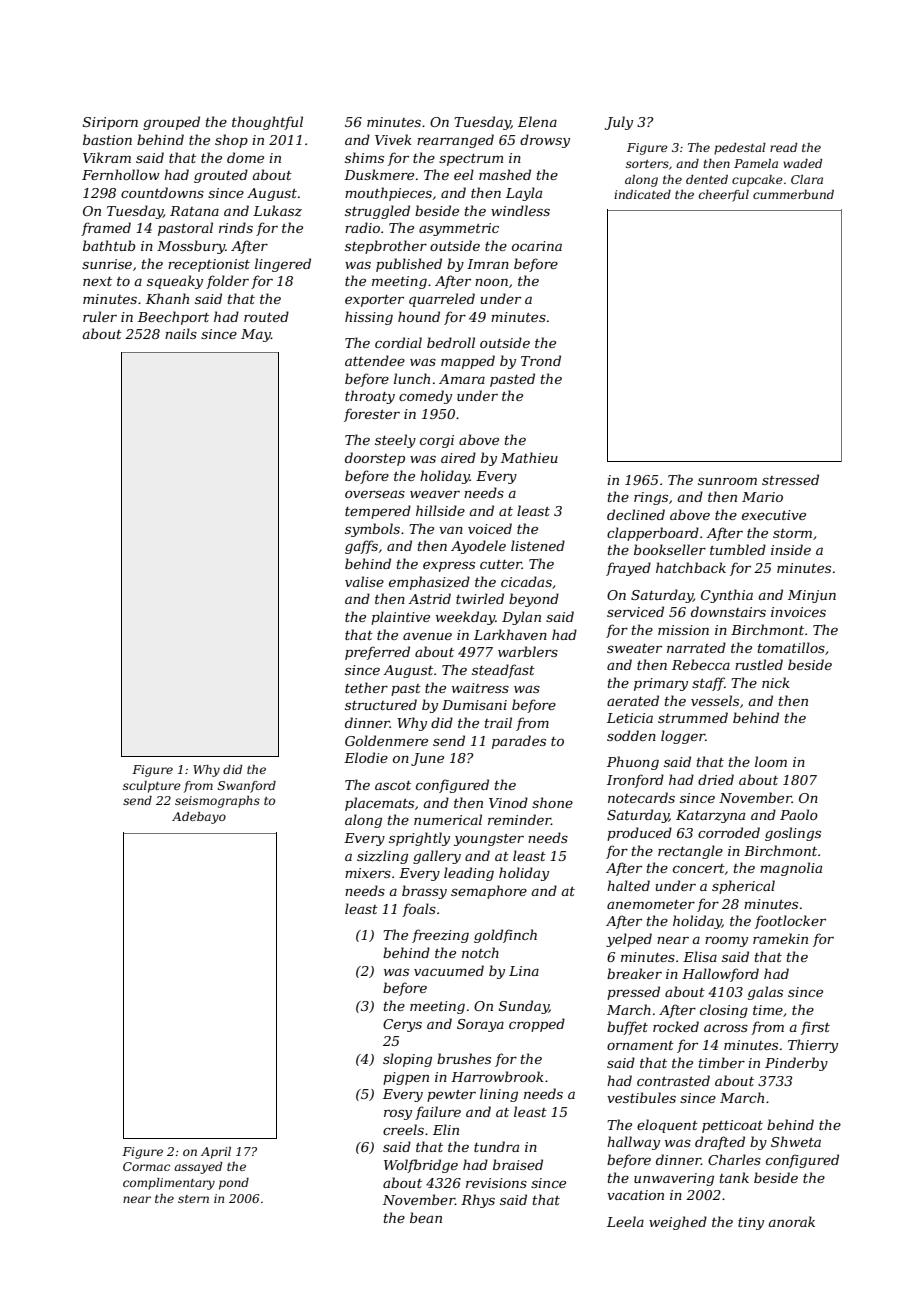 Image resolution: width=924 pixels, height=1308 pixels. What do you see at coordinates (236, 227) in the document?
I see `rinds` at bounding box center [236, 227].
